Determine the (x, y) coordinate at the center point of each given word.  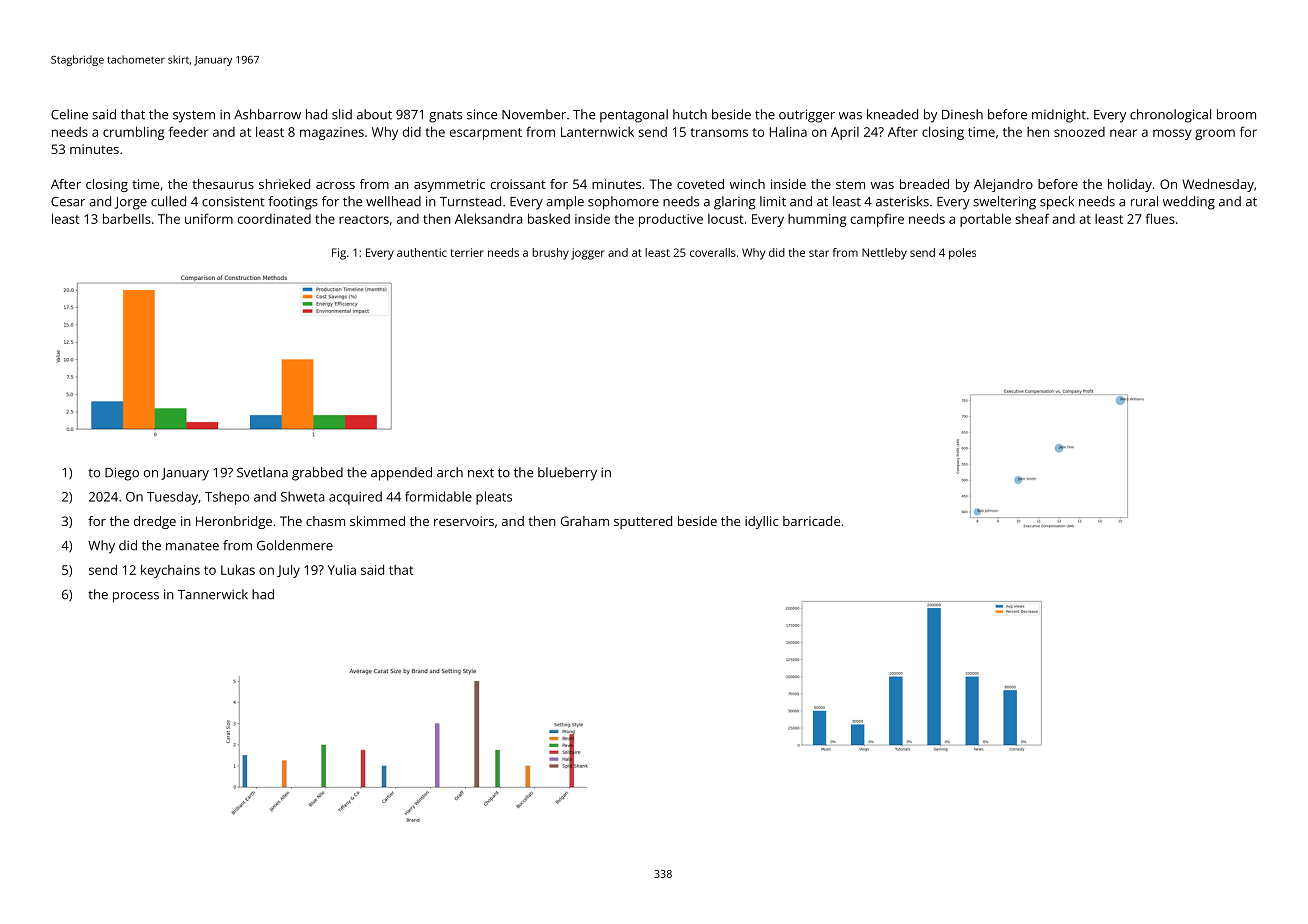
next (481, 473)
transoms (719, 132)
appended (401, 474)
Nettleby (884, 254)
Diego (122, 474)
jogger (588, 254)
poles (962, 254)
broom (1236, 114)
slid (342, 114)
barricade (811, 521)
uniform (209, 218)
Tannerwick (213, 594)
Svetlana (262, 472)
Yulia (342, 570)
